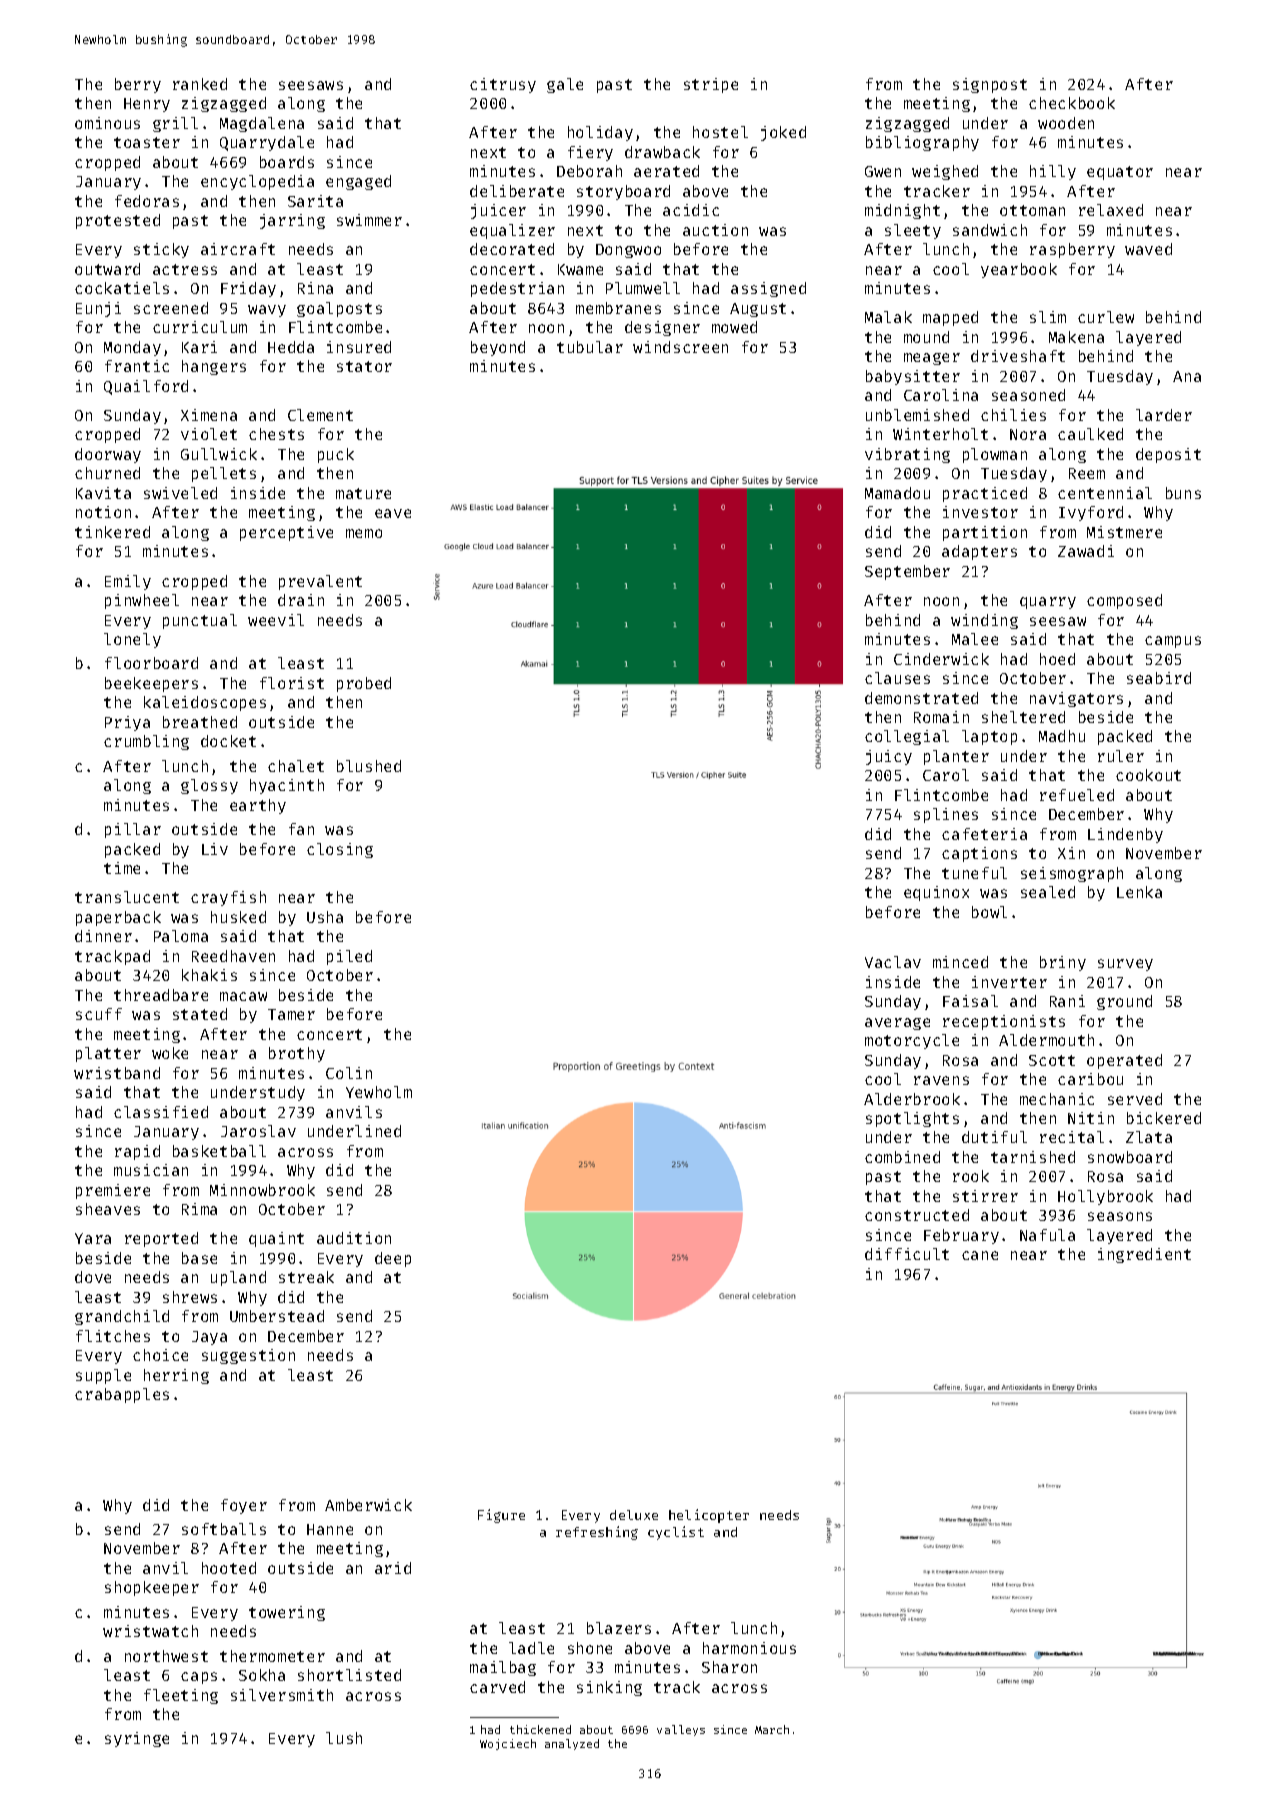  What do you see at coordinates (1013, 415) in the document?
I see `chilies` at bounding box center [1013, 415].
